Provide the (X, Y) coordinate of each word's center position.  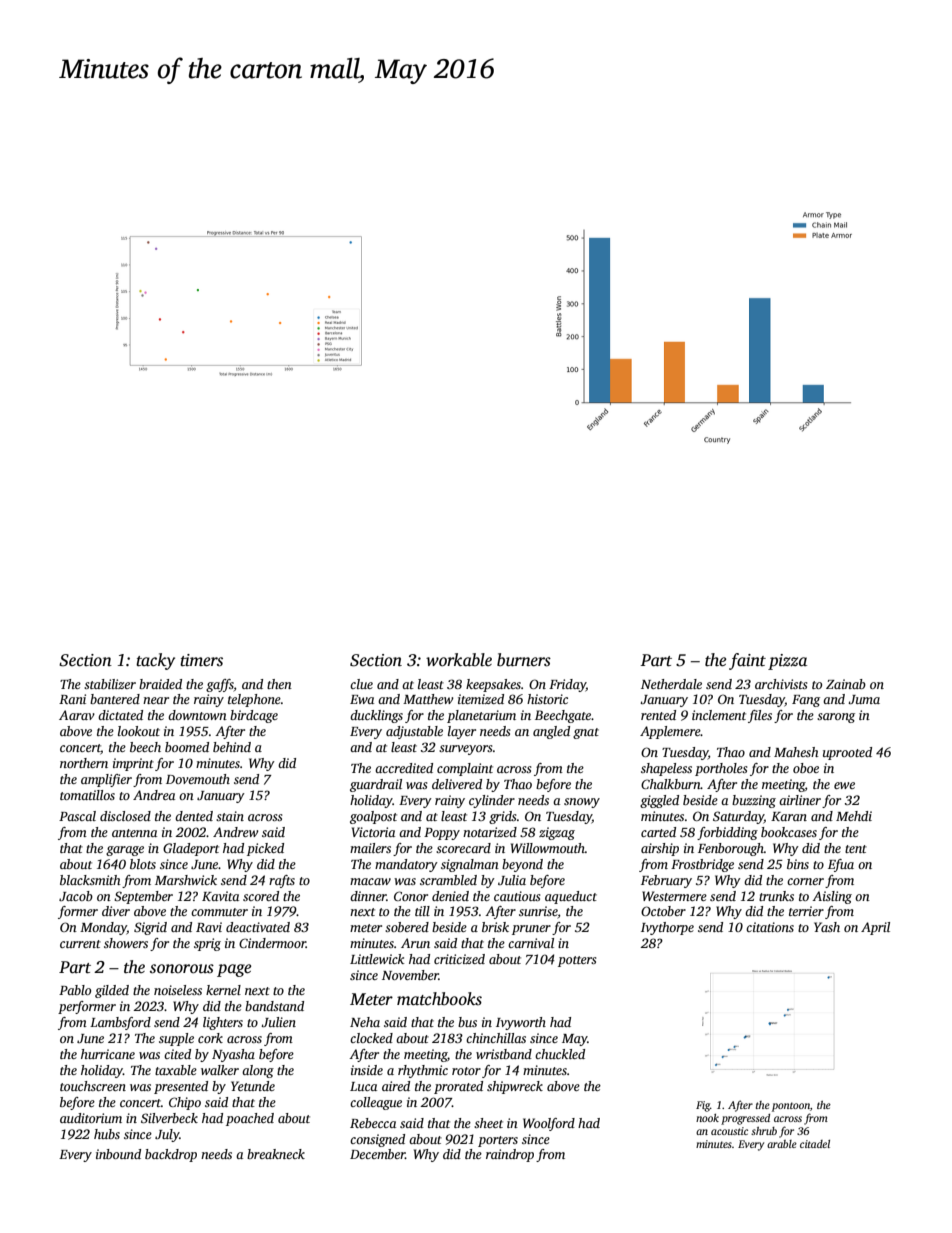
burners (524, 660)
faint (747, 661)
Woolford (549, 1124)
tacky (155, 661)
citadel (815, 1144)
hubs (107, 1134)
